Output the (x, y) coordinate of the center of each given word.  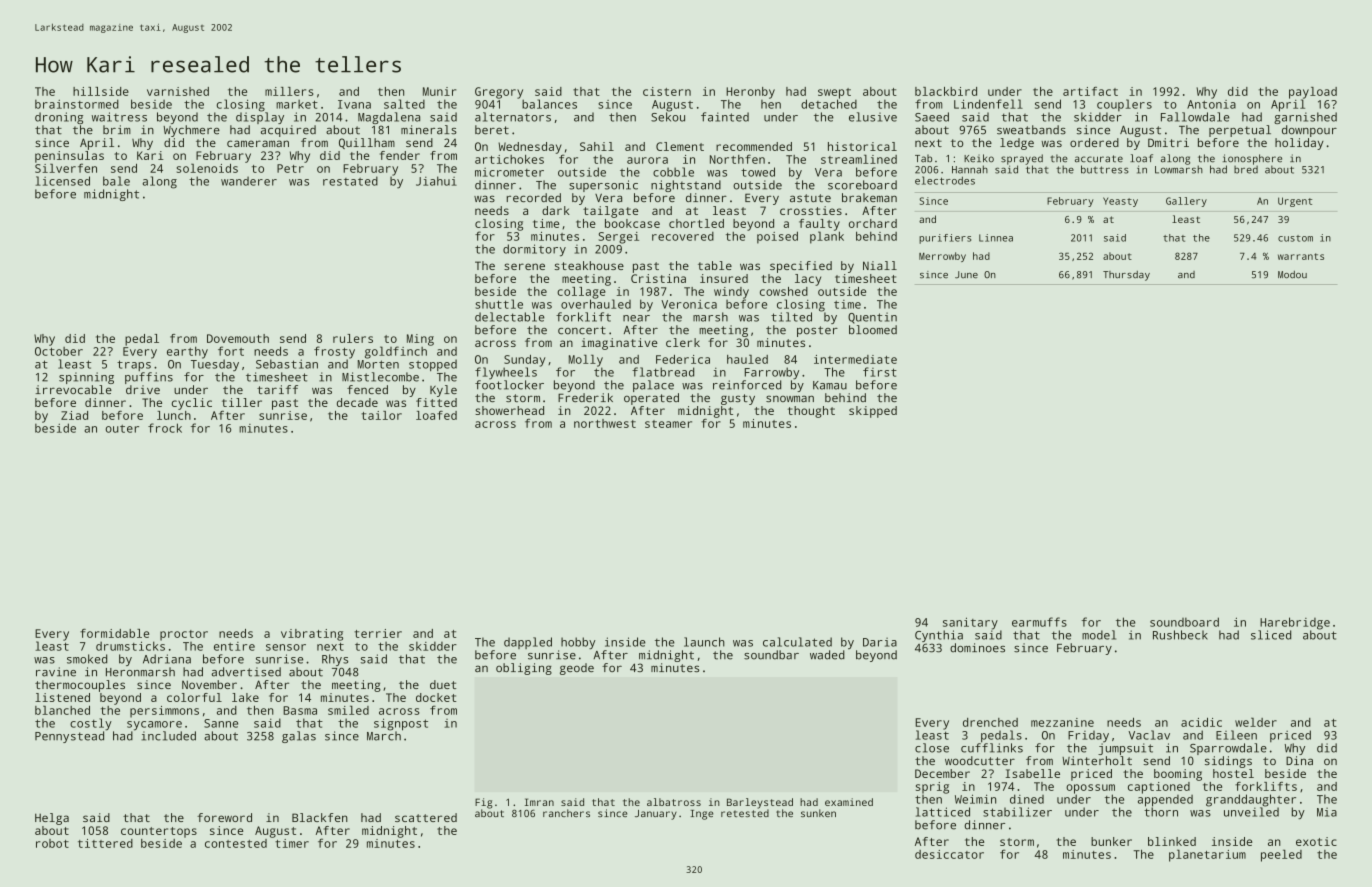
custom (1295, 238)
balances (549, 104)
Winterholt (1097, 760)
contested (236, 843)
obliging (524, 669)
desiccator (949, 854)
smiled (348, 710)
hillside (101, 91)
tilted (791, 317)
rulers (353, 338)
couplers (1124, 105)
